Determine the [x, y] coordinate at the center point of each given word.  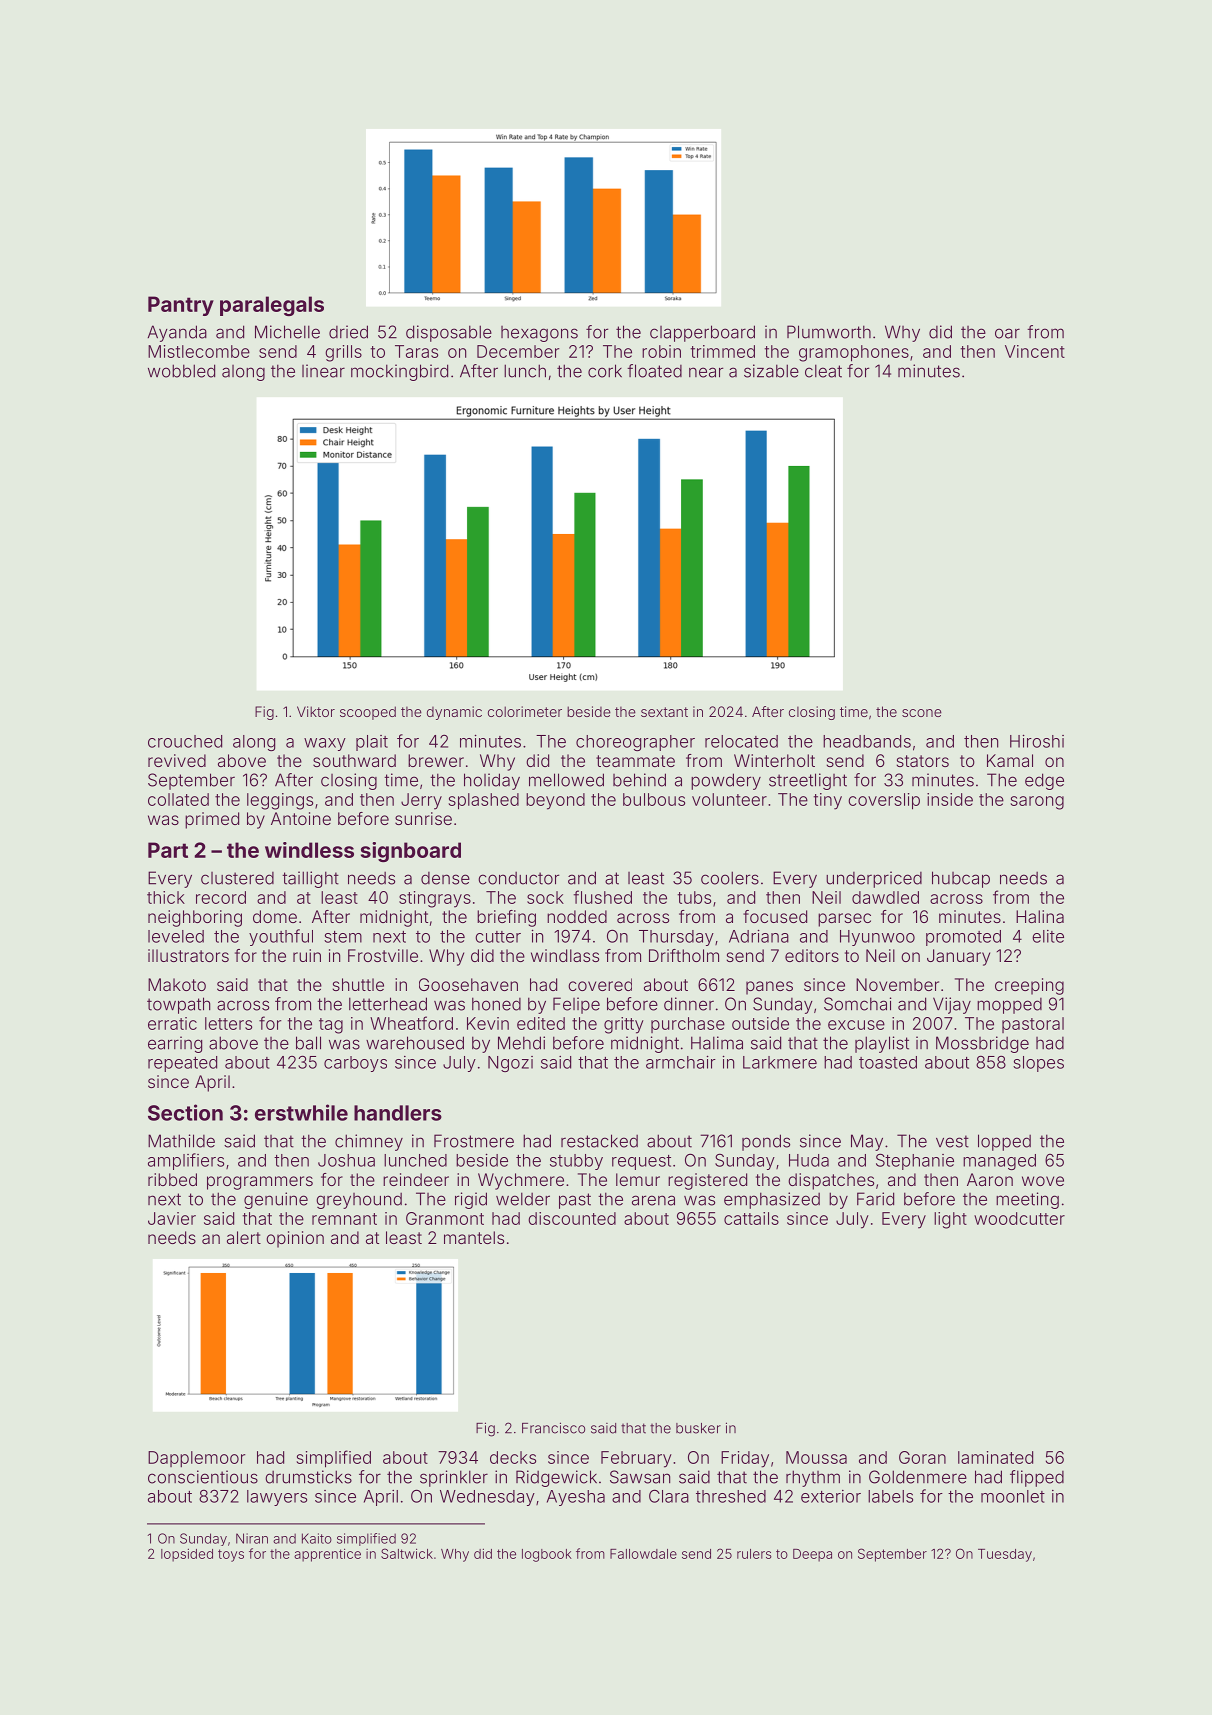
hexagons [539, 334]
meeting [1027, 1200]
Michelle [287, 332]
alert [244, 1237]
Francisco [553, 1428]
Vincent [1035, 351]
